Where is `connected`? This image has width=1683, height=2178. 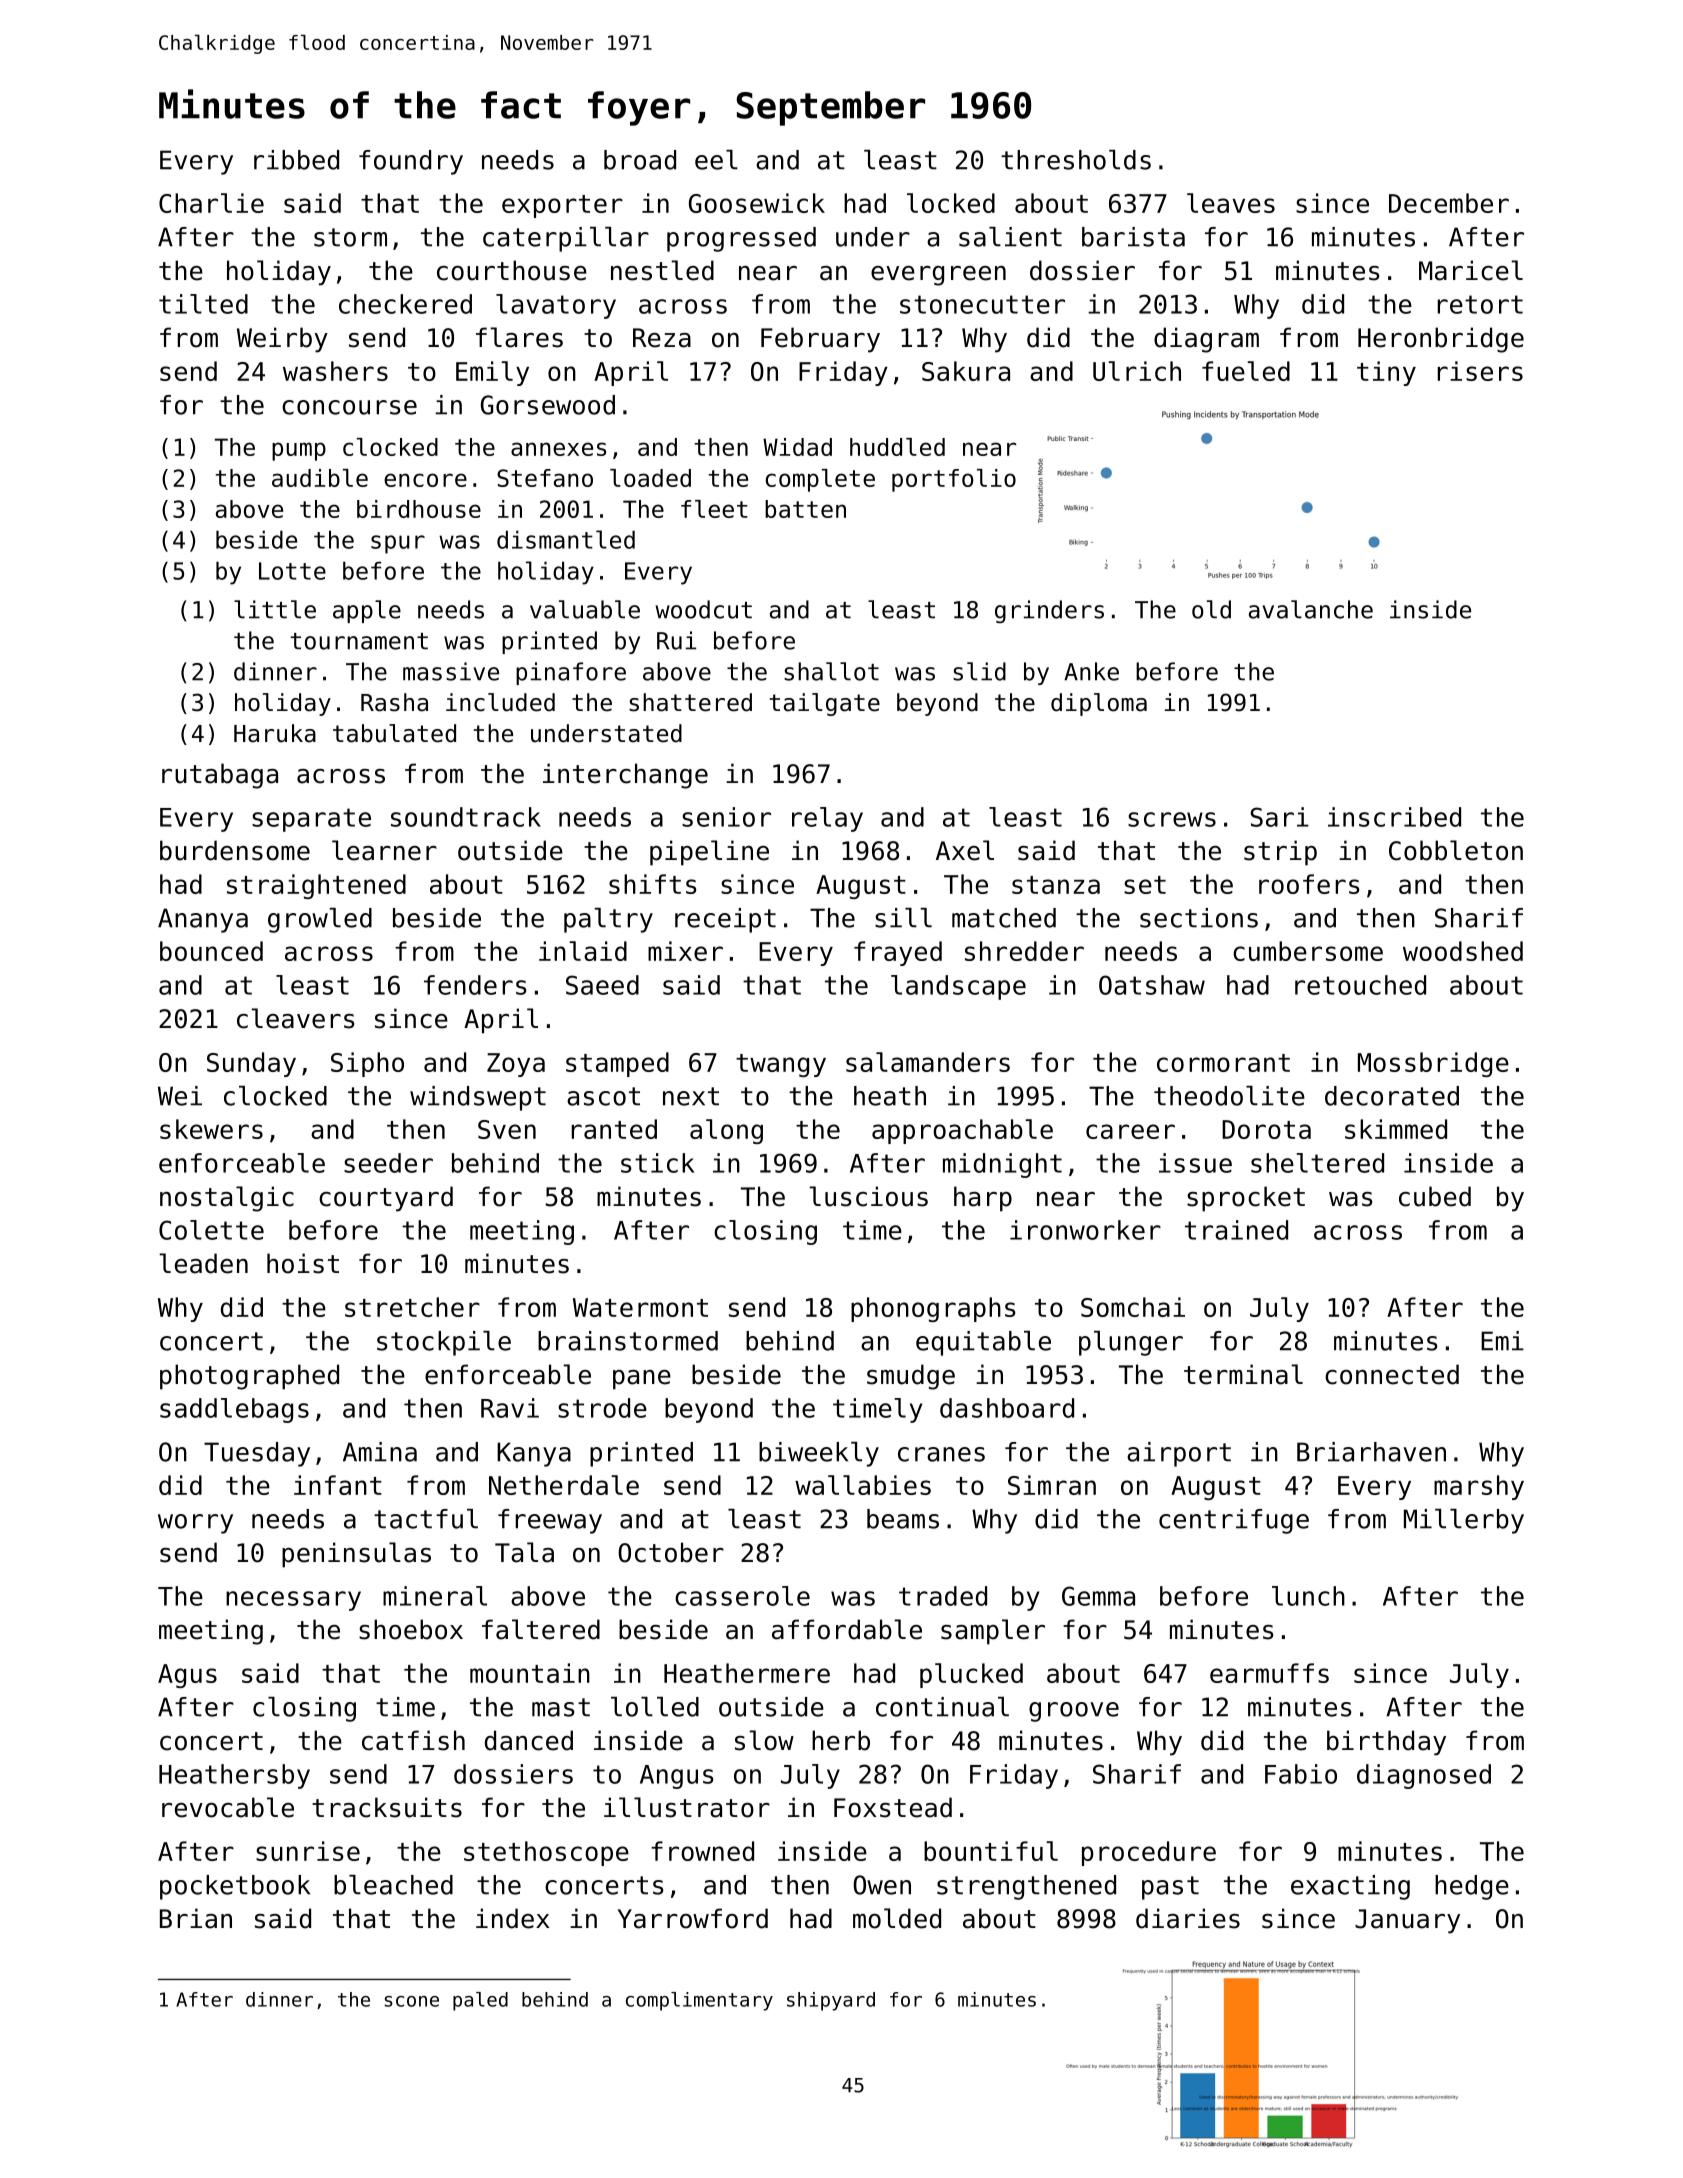
connected is located at coordinates (1392, 1374).
